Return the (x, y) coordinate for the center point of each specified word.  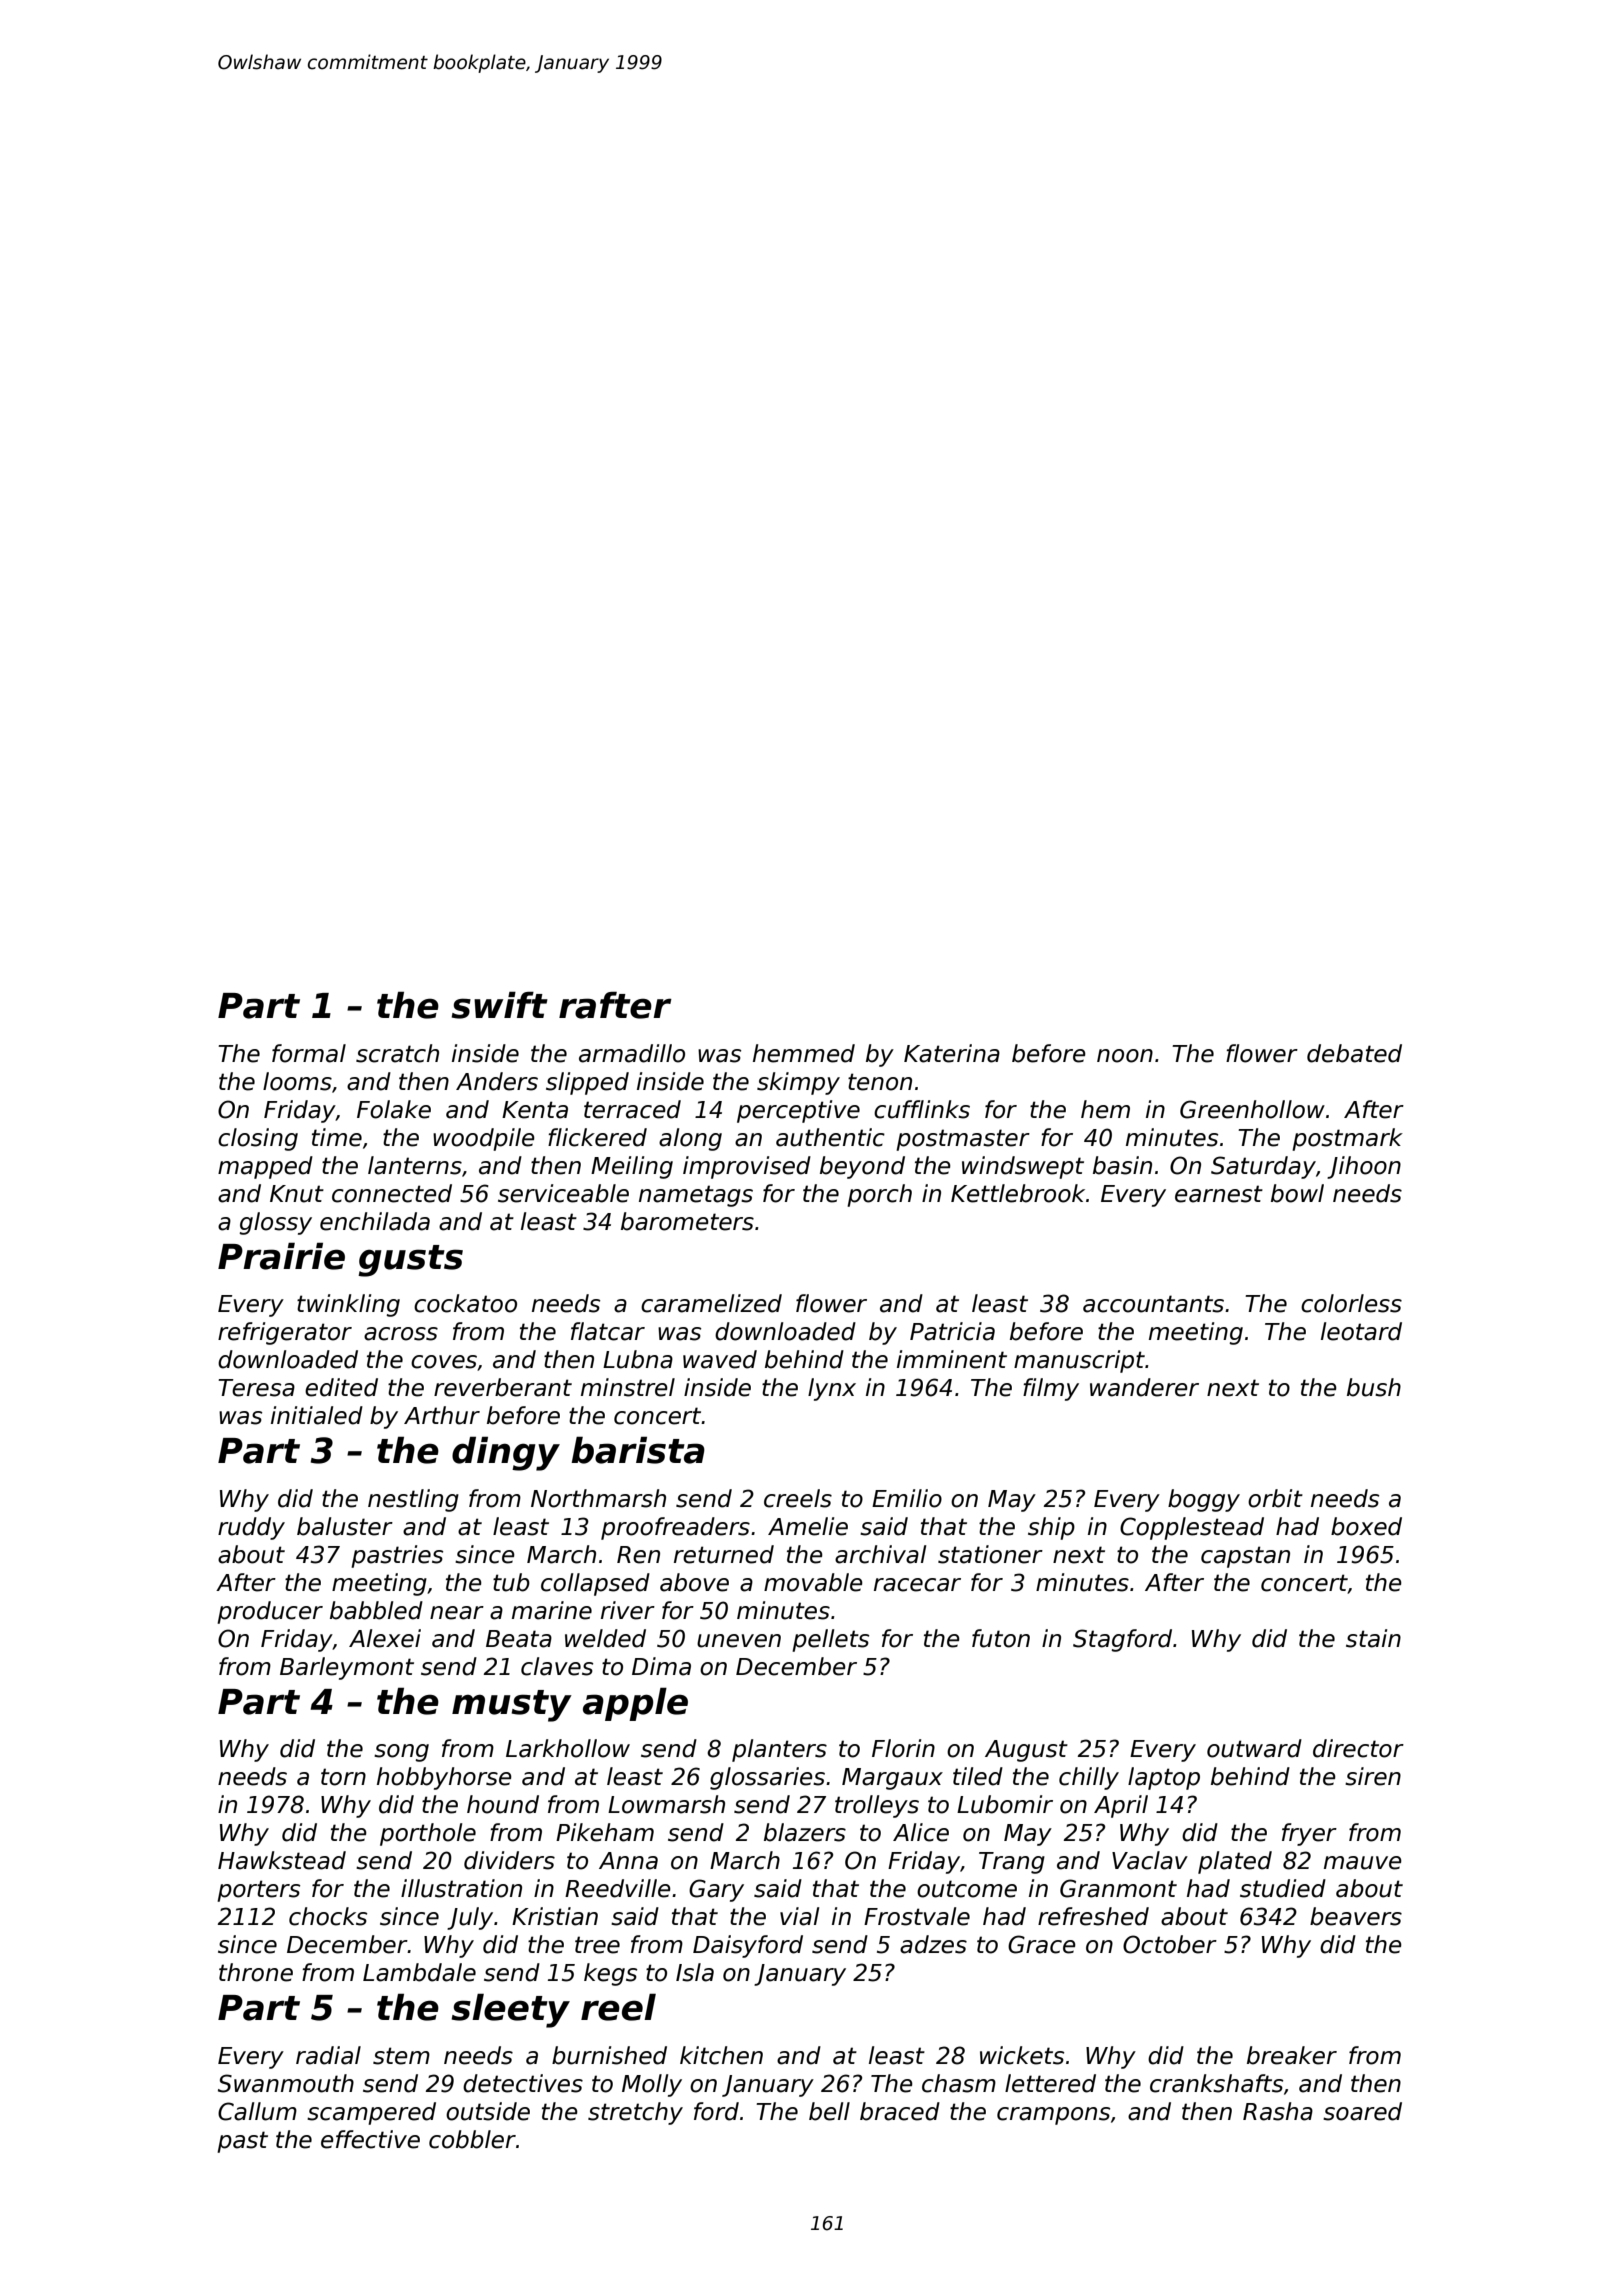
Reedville (618, 1888)
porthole (428, 1834)
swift (499, 1005)
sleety (510, 2010)
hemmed (804, 1053)
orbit (1275, 1498)
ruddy (251, 1528)
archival (880, 1554)
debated (1354, 1053)
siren (1373, 1776)
